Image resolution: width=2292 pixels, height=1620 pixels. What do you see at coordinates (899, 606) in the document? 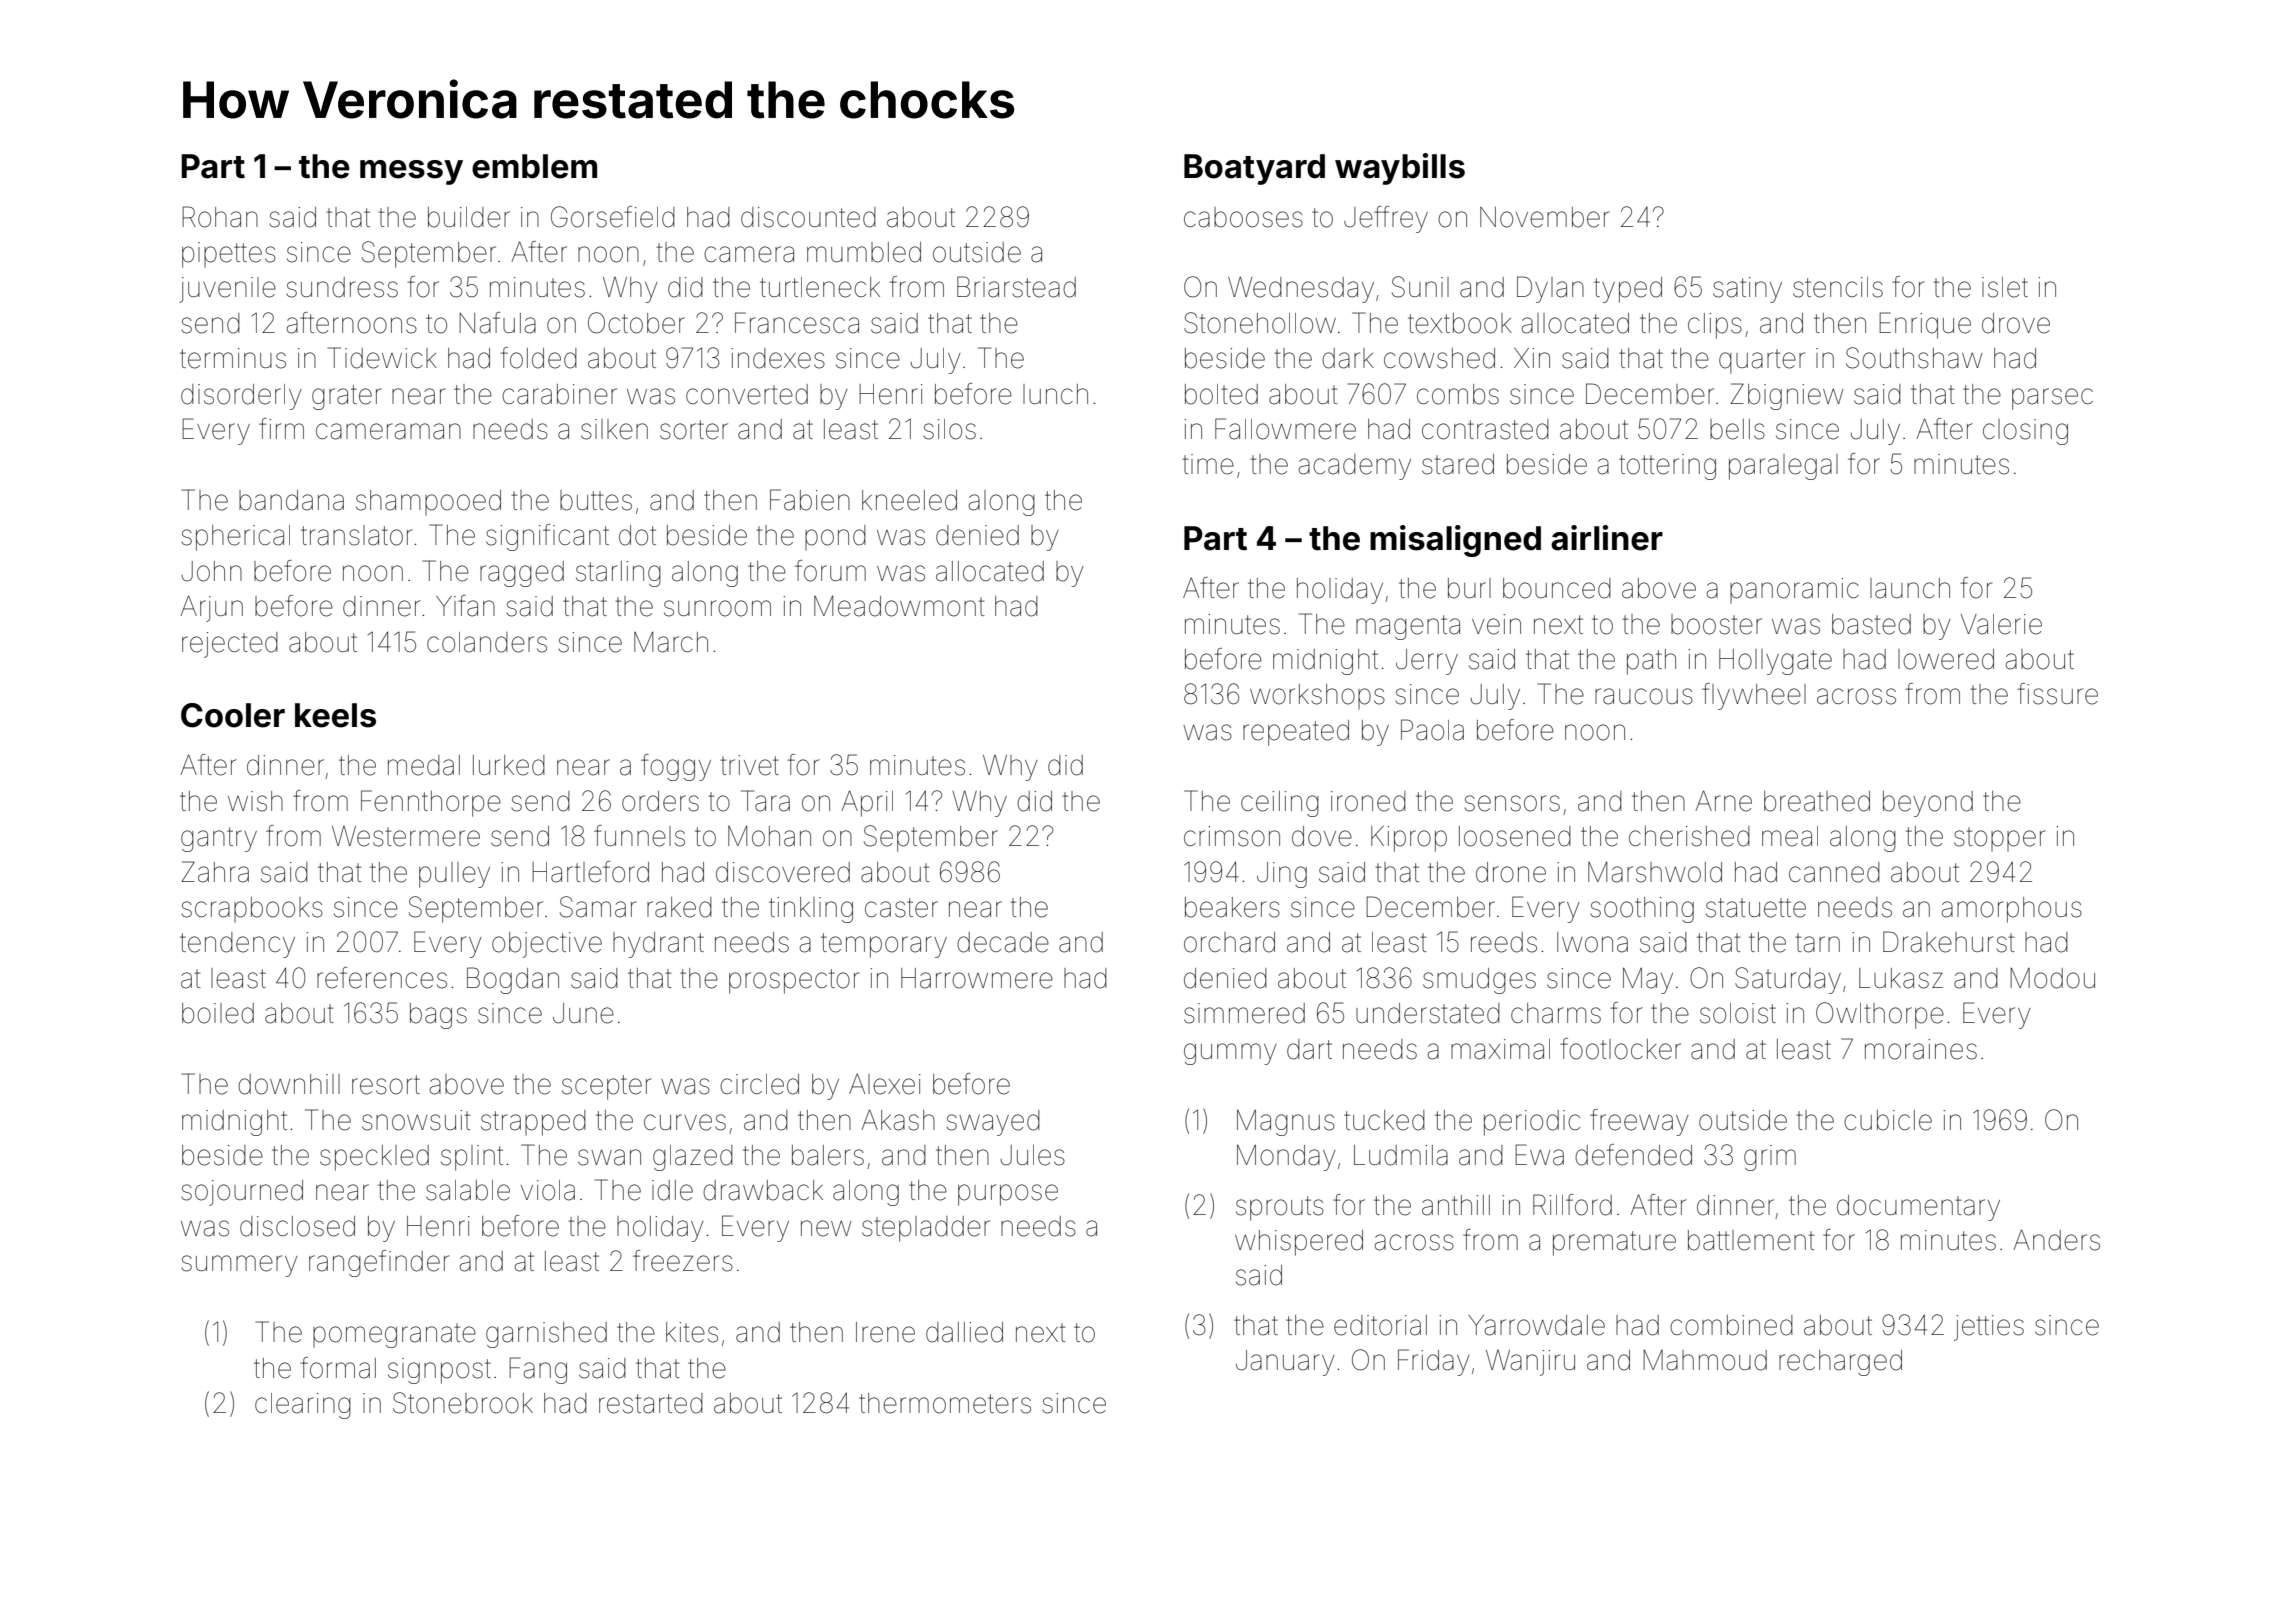
I see `Meadowmont` at bounding box center [899, 606].
